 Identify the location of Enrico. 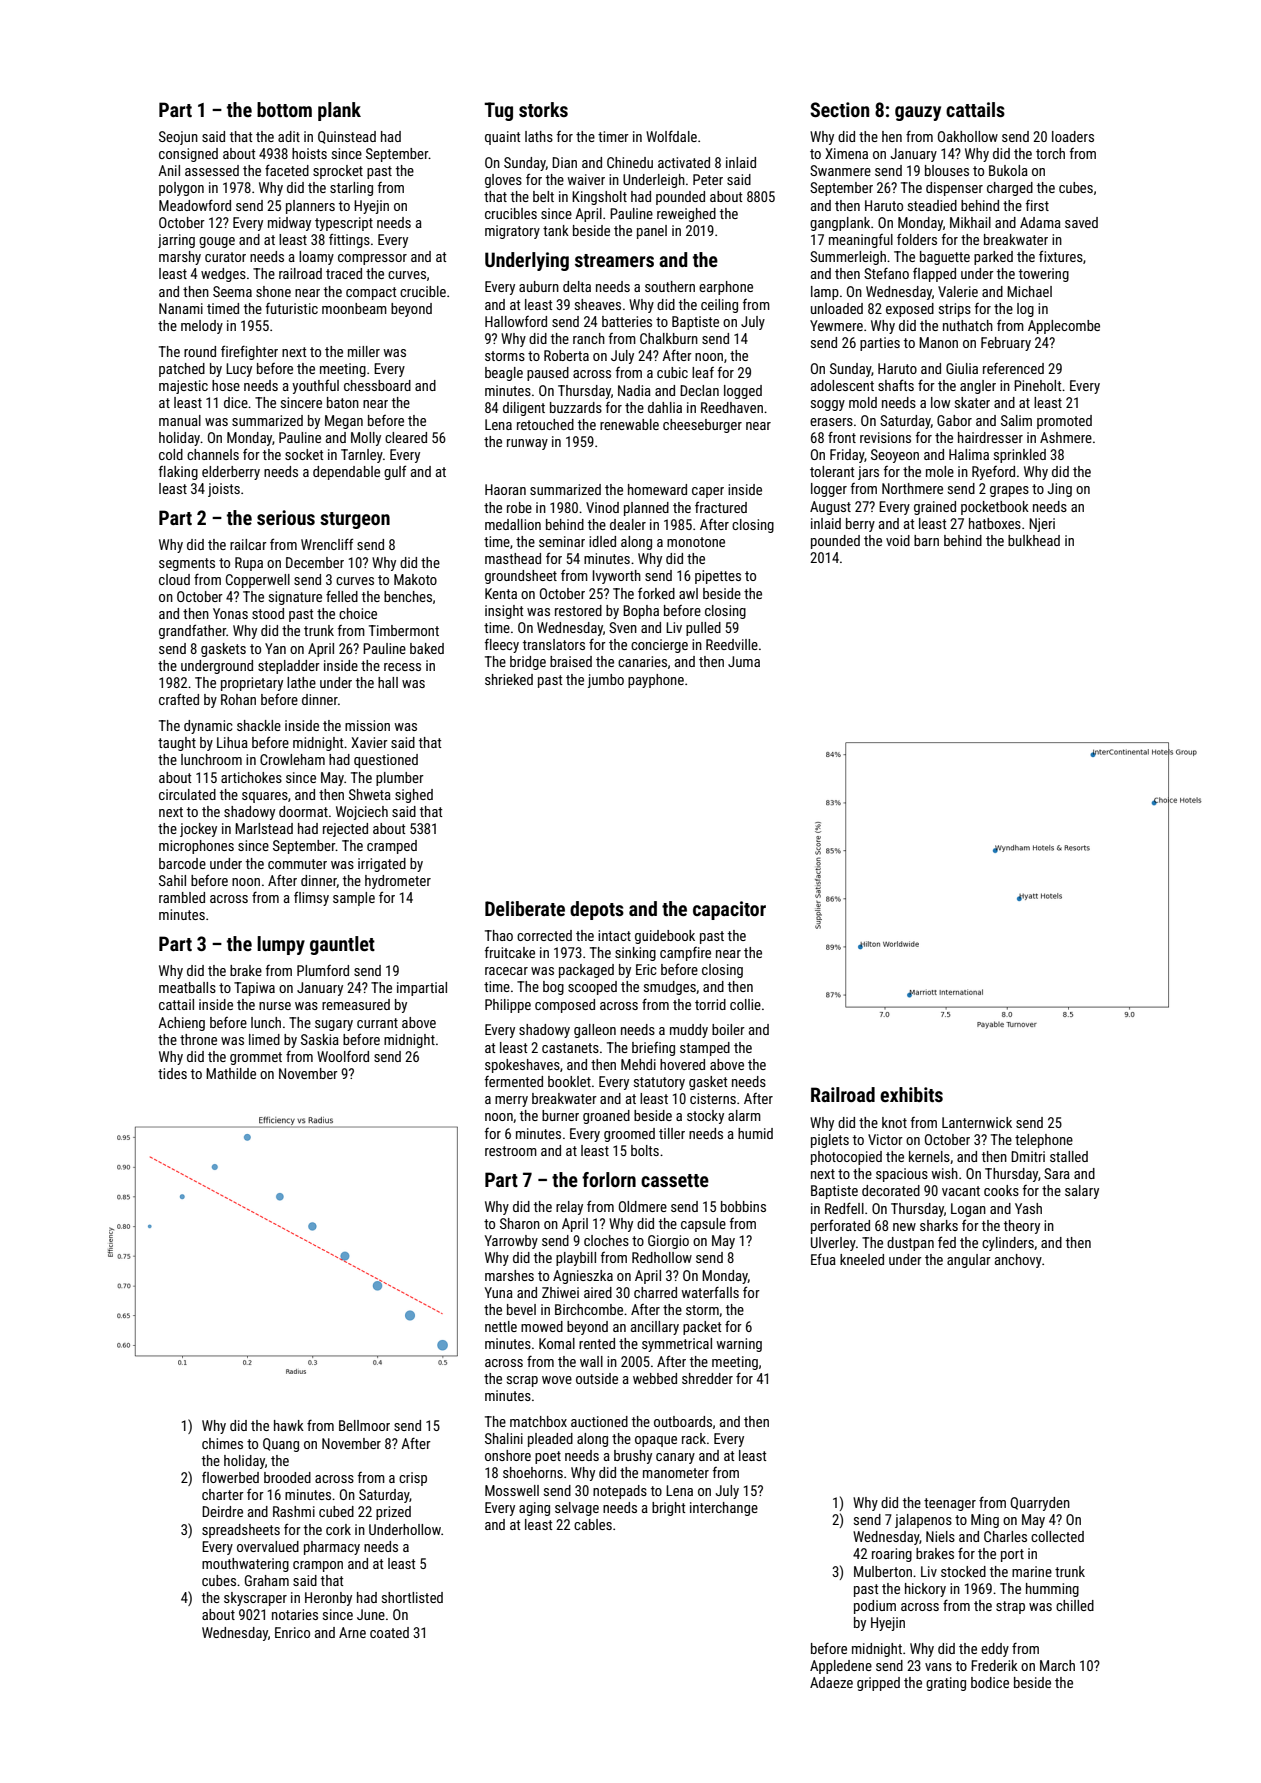
(292, 1632).
